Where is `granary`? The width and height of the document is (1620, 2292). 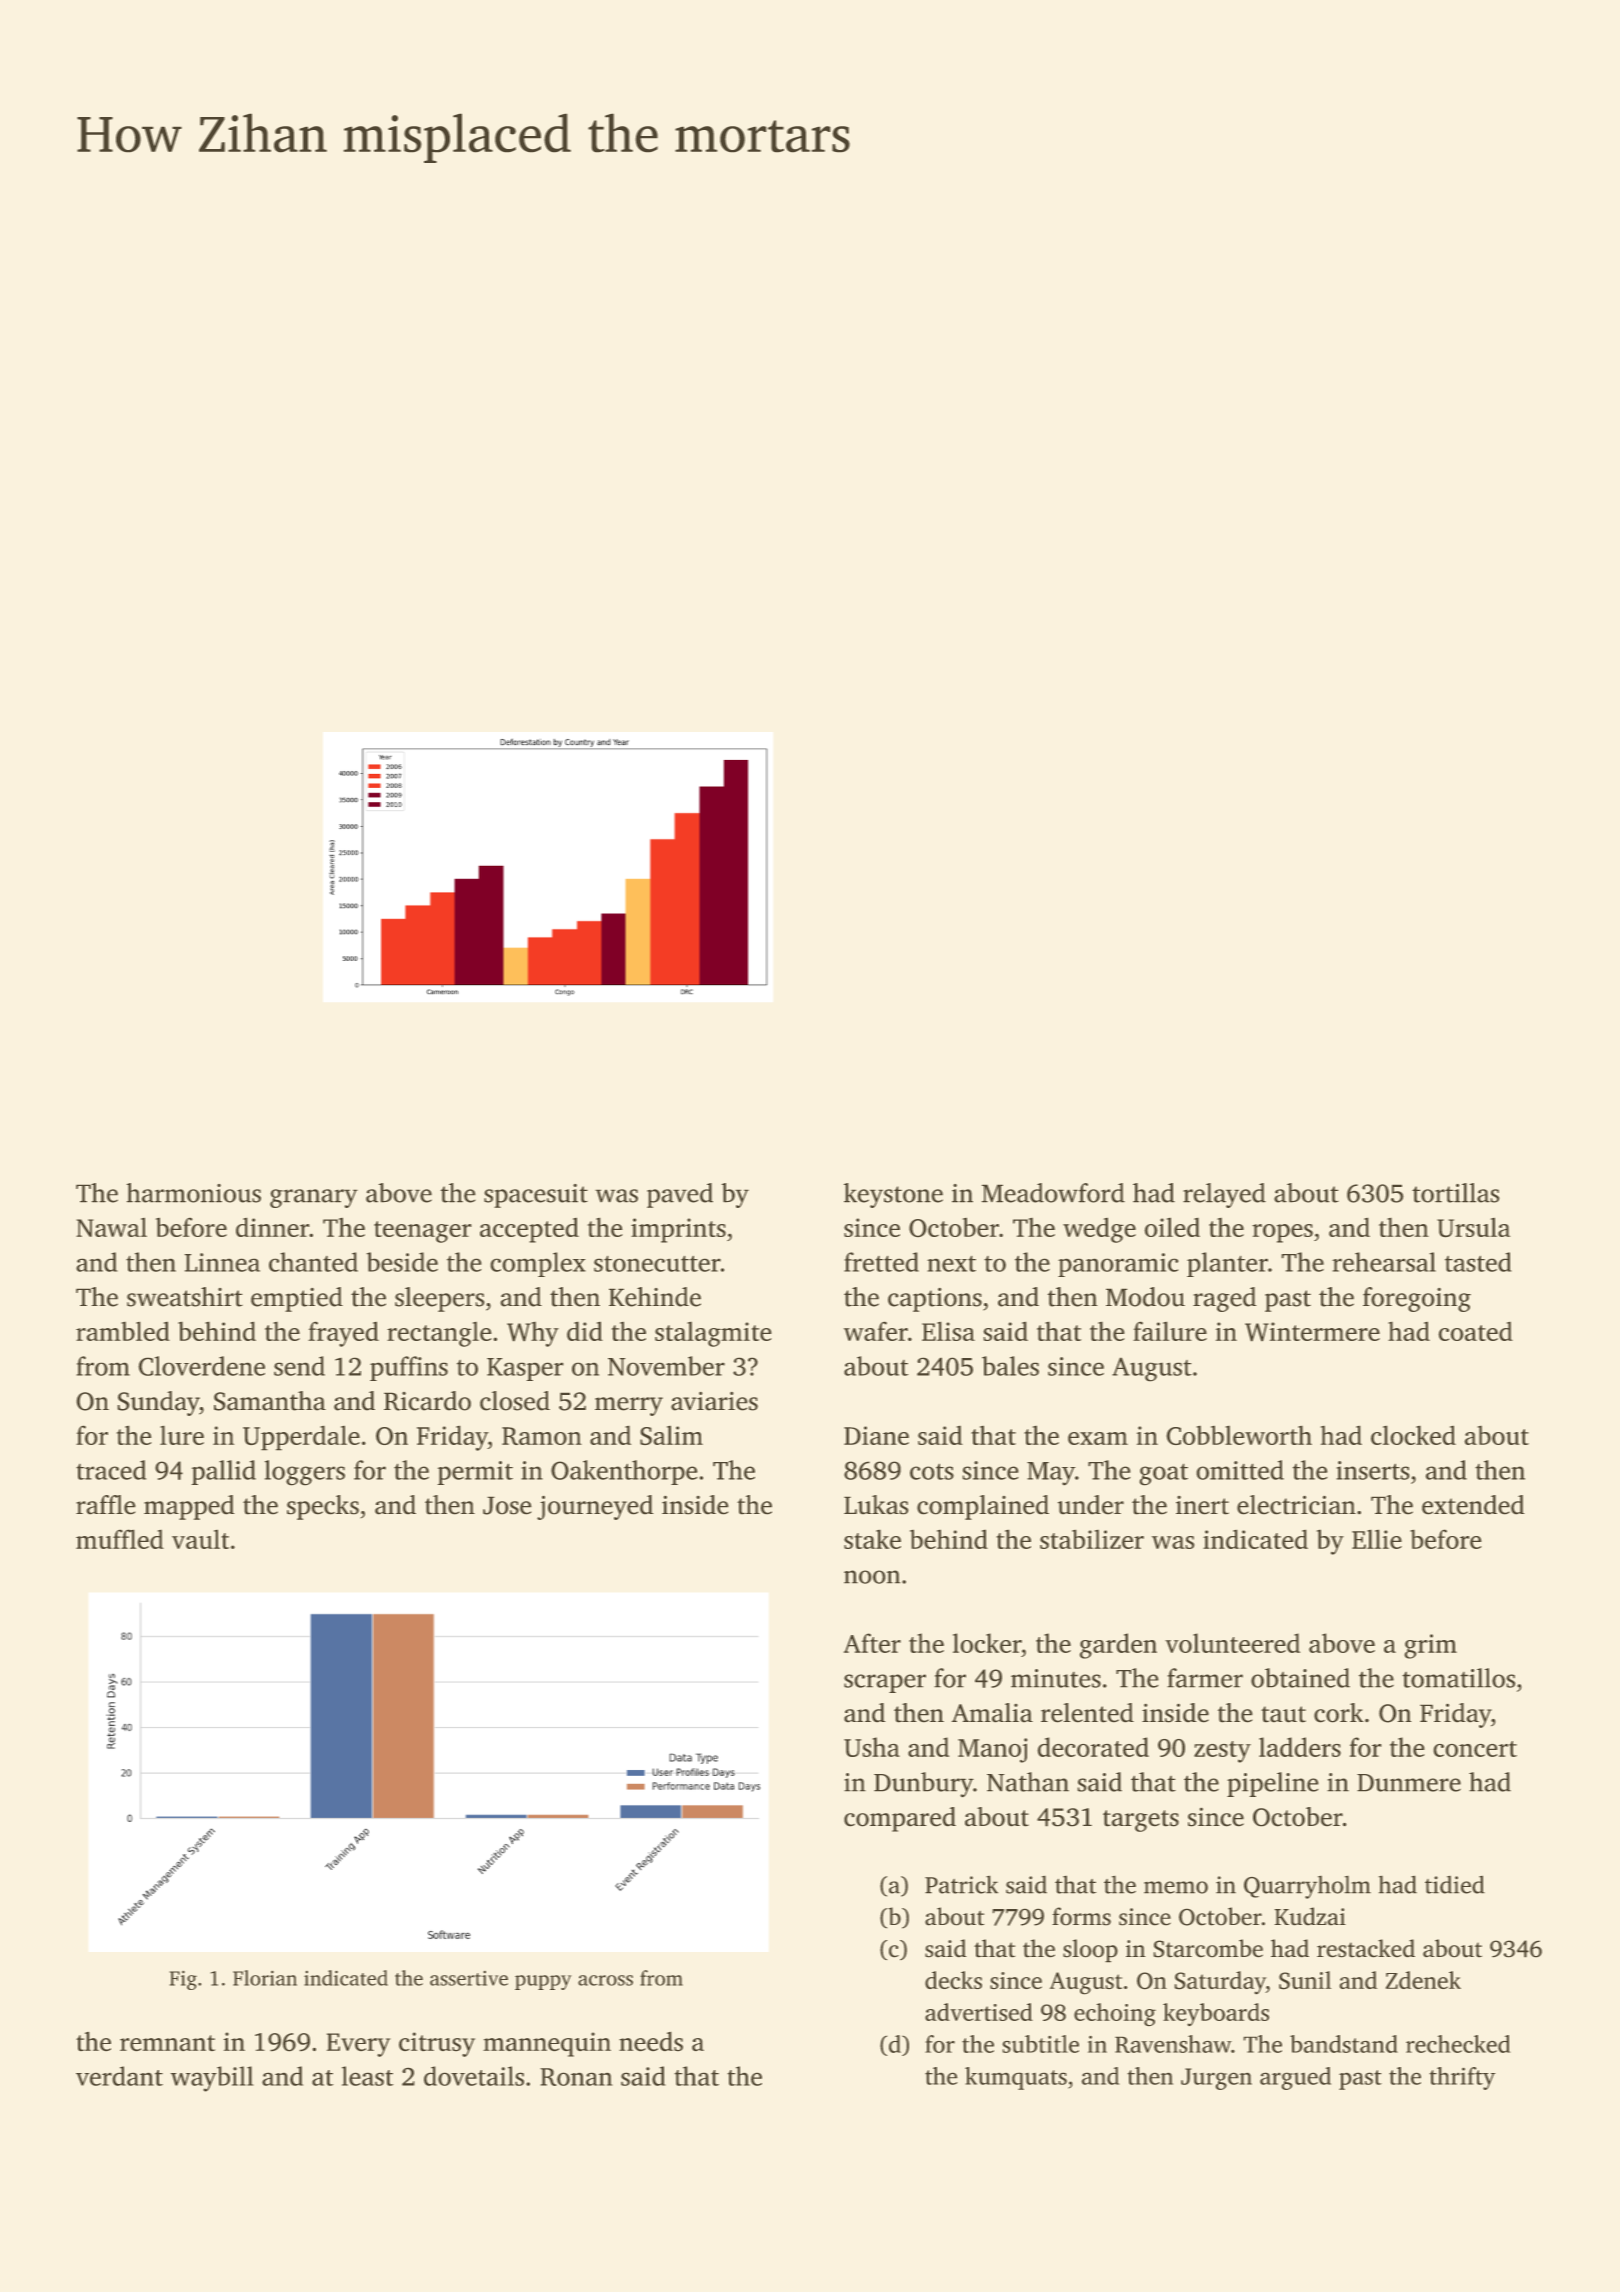 granary is located at coordinates (314, 1198).
